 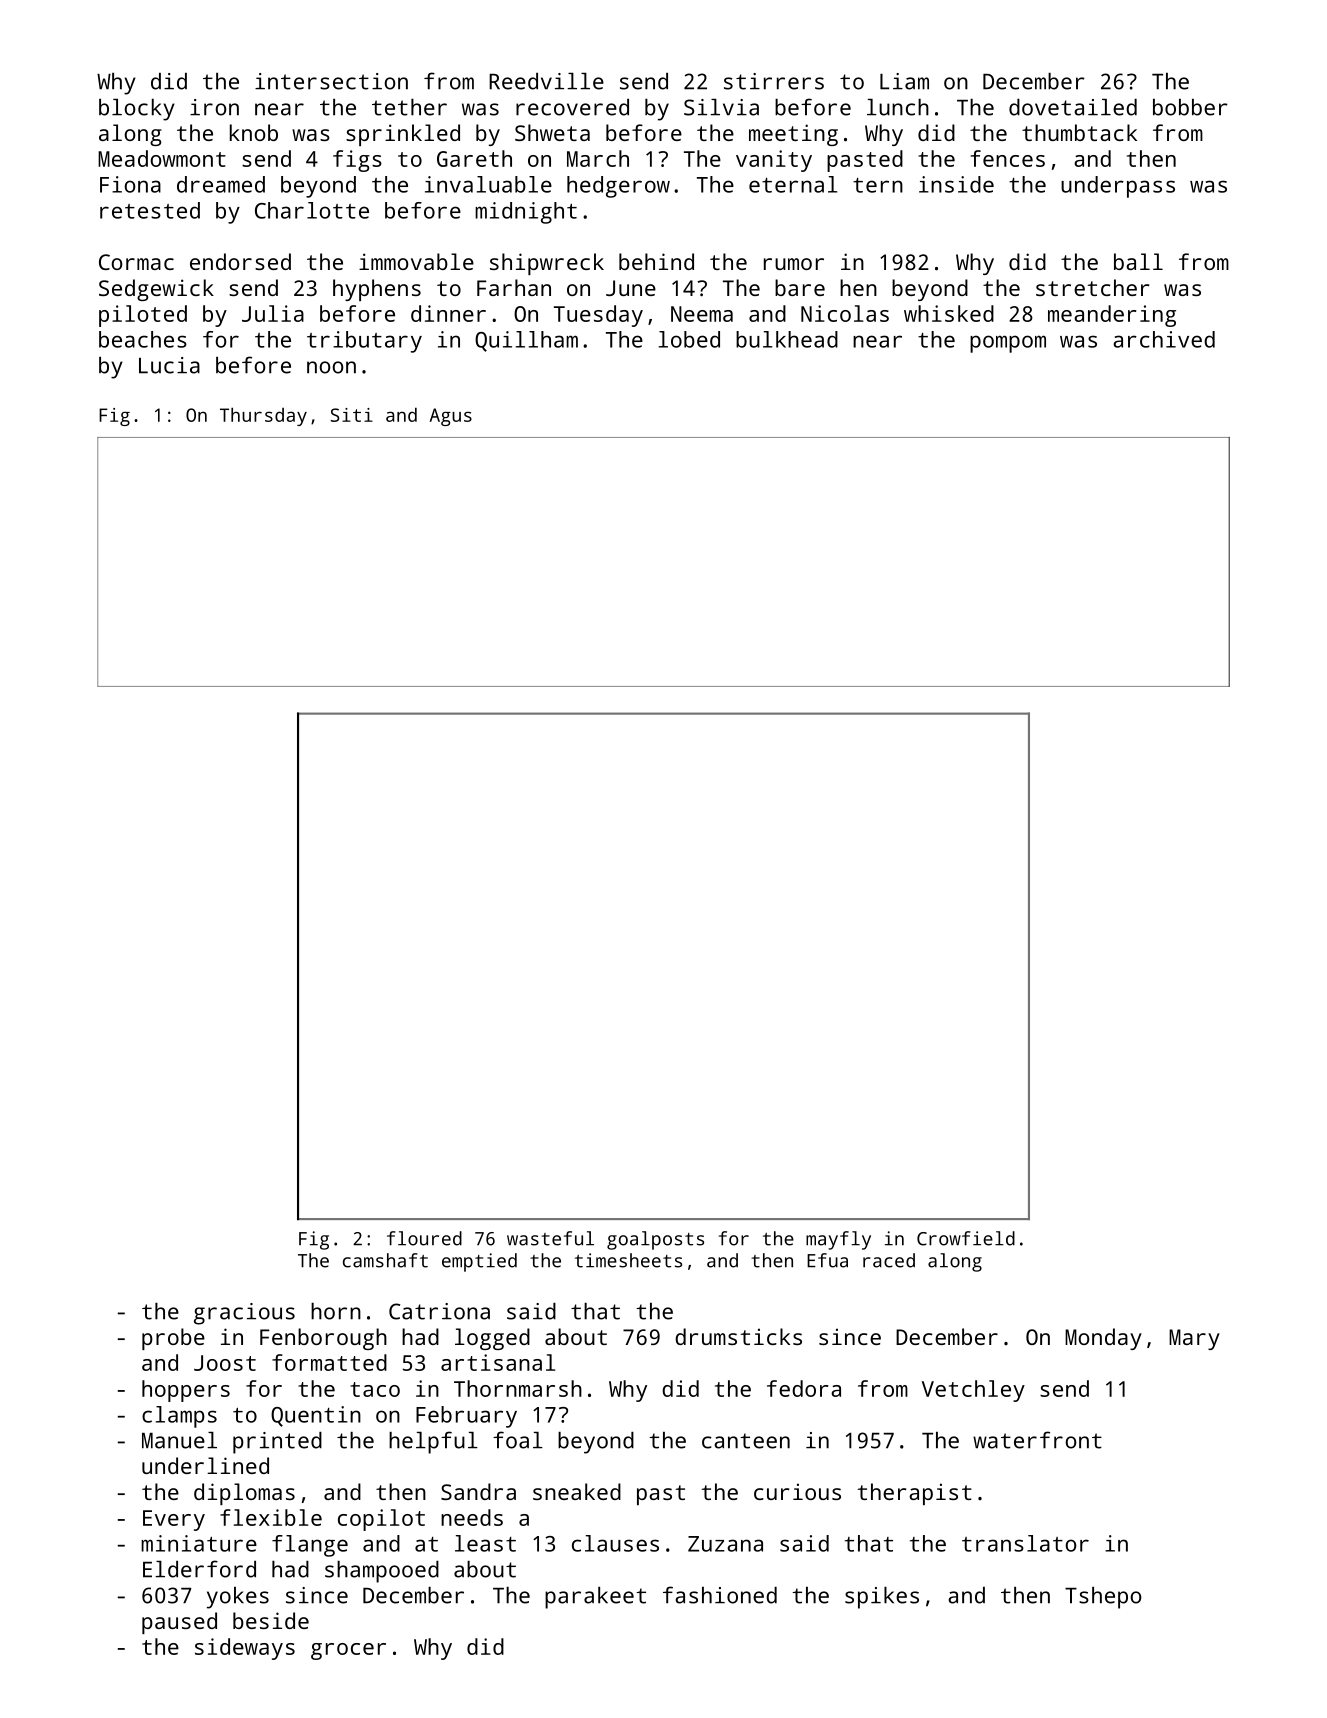 What do you see at coordinates (774, 81) in the screenshot?
I see `stirrers` at bounding box center [774, 81].
